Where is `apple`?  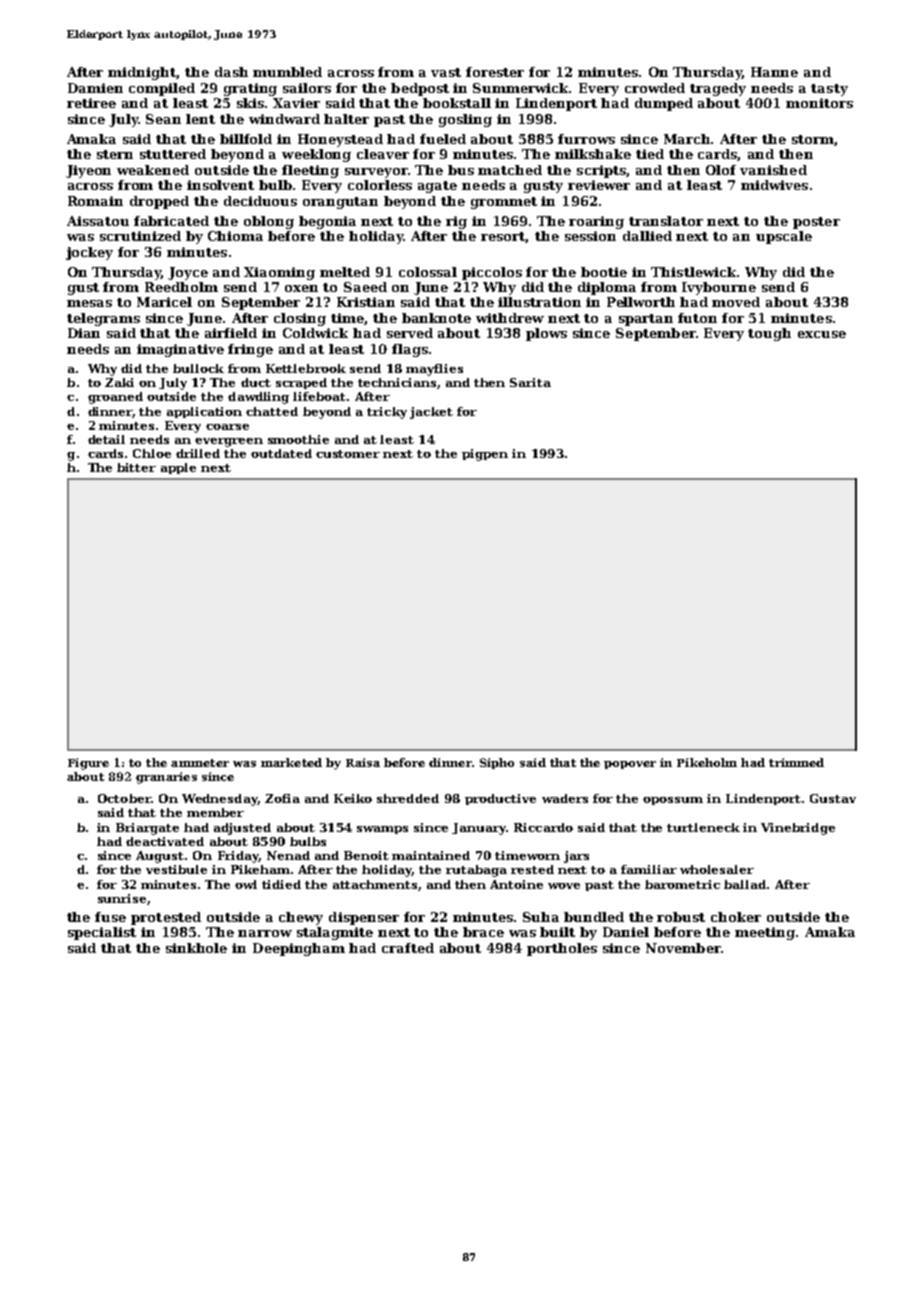 apple is located at coordinates (178, 468).
